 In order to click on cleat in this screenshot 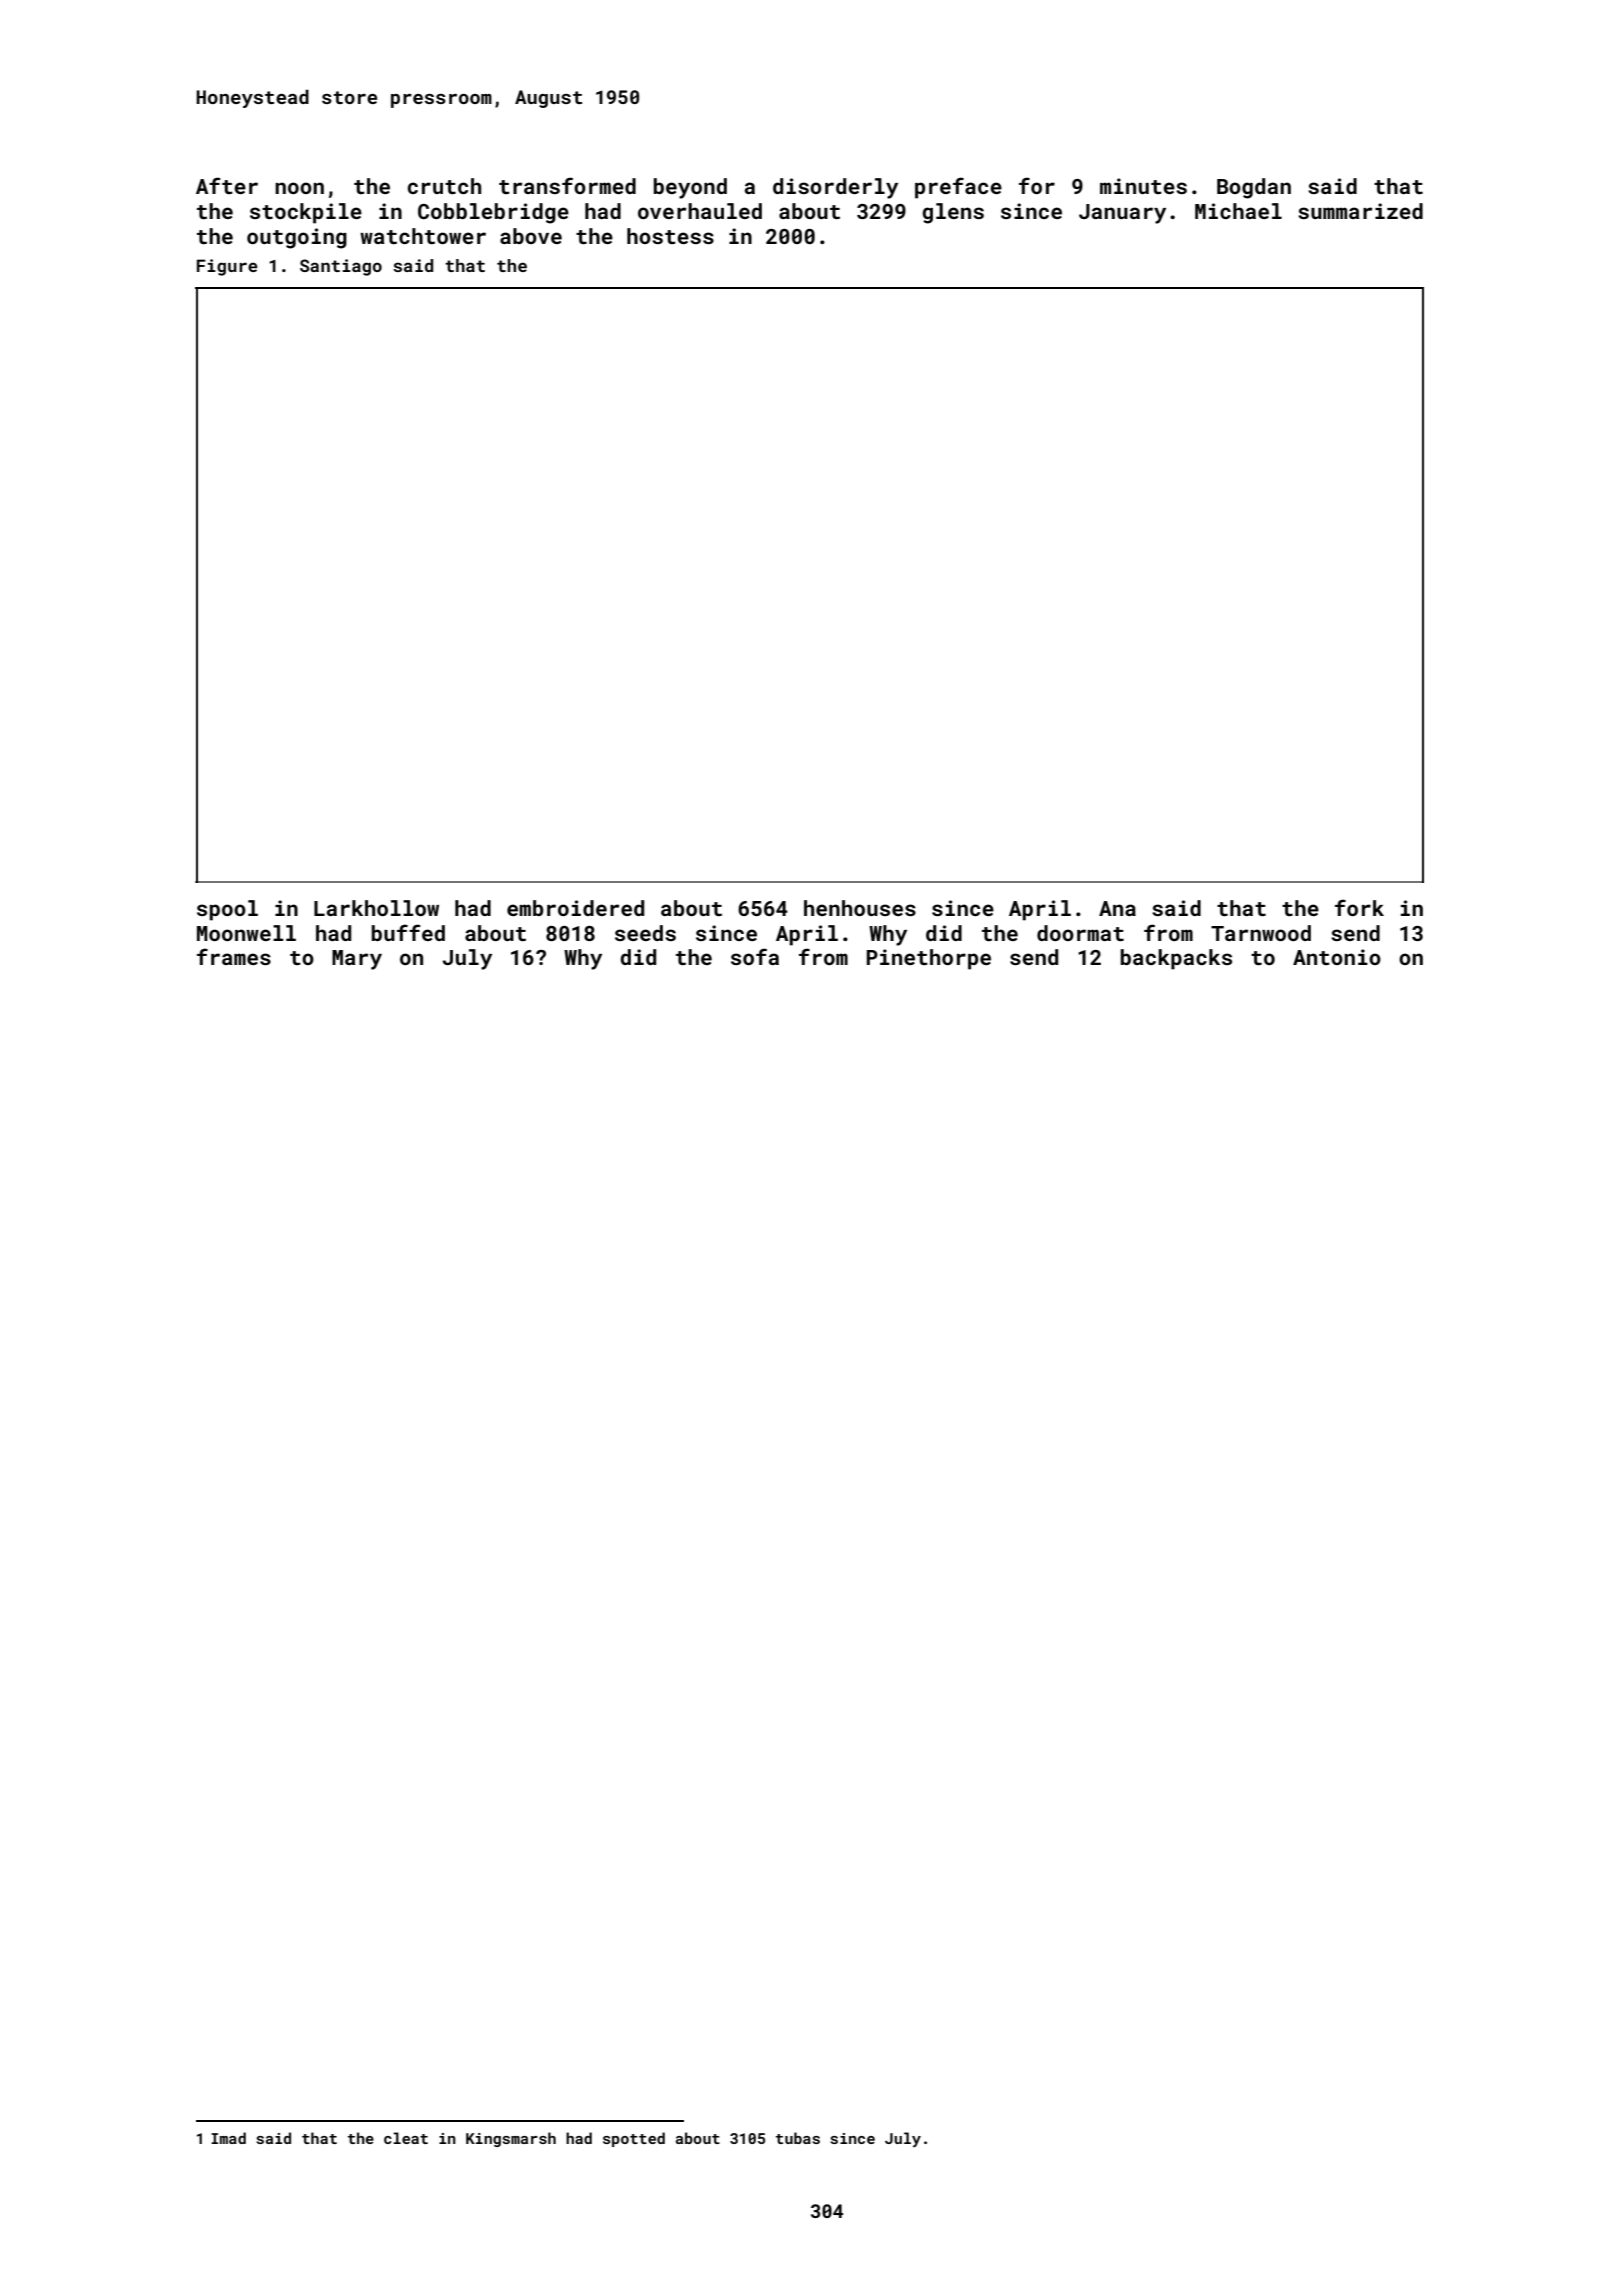, I will do `click(406, 2138)`.
